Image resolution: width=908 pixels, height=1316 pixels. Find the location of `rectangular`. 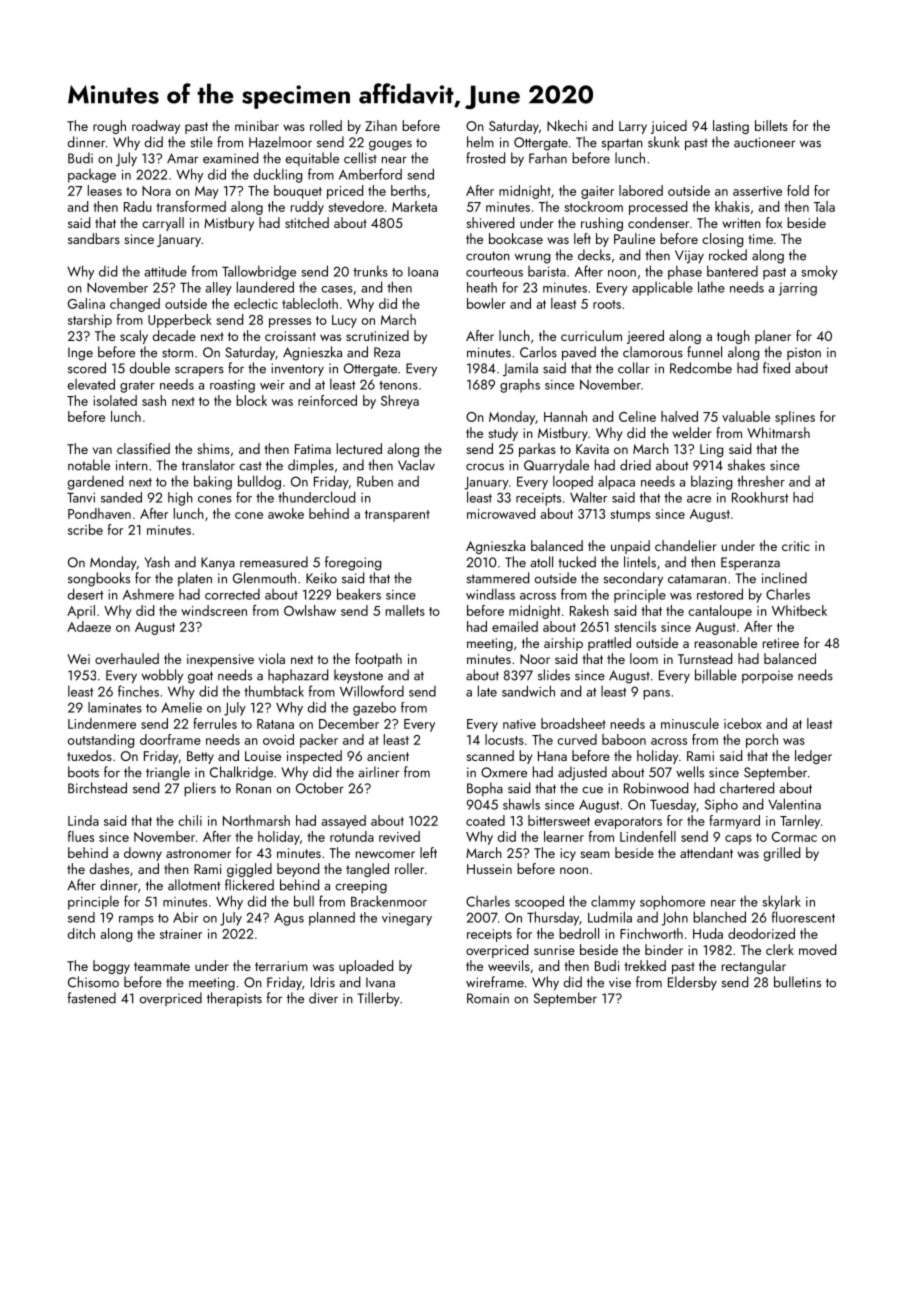

rectangular is located at coordinates (754, 967).
